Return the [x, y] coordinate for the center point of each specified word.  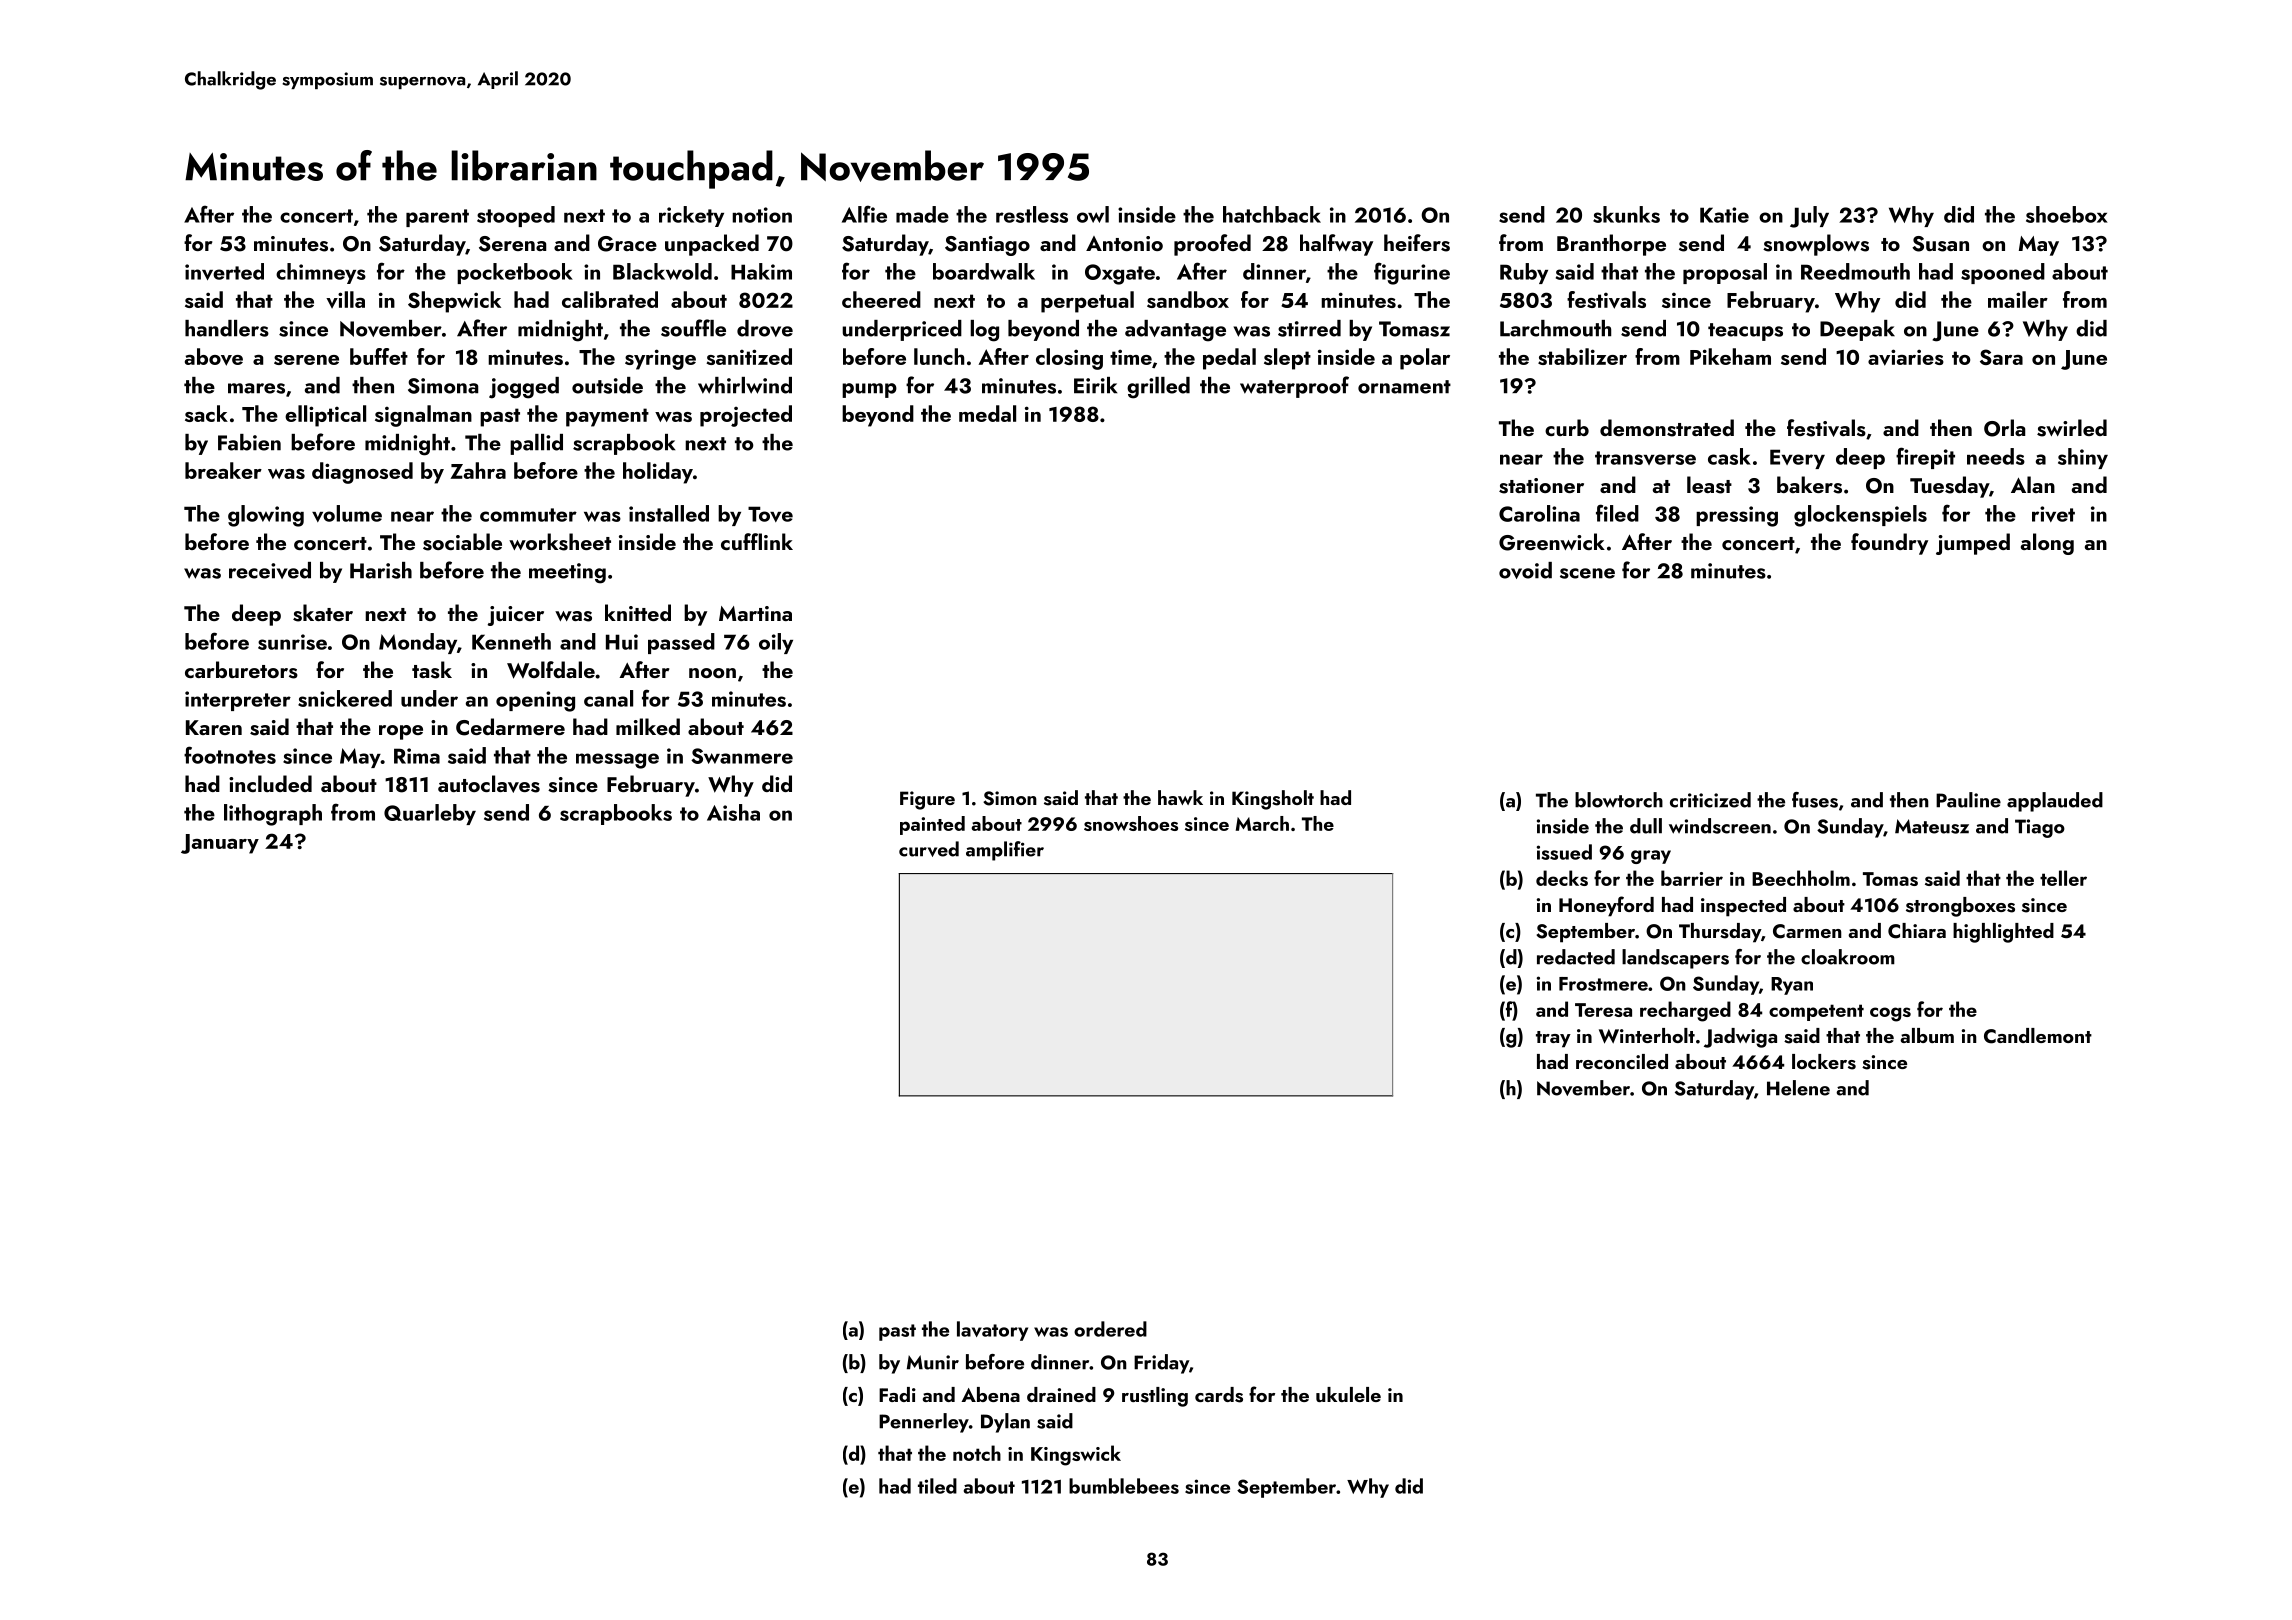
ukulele [1348, 1394]
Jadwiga [1740, 1038]
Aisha [733, 812]
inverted [224, 271]
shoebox [2067, 214]
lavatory [992, 1331]
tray [1553, 1039]
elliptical [325, 416]
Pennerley [924, 1423]
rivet [2053, 514]
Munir [933, 1362]
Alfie [864, 214]
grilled [1158, 388]
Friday [1161, 1364]
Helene [1798, 1088]
